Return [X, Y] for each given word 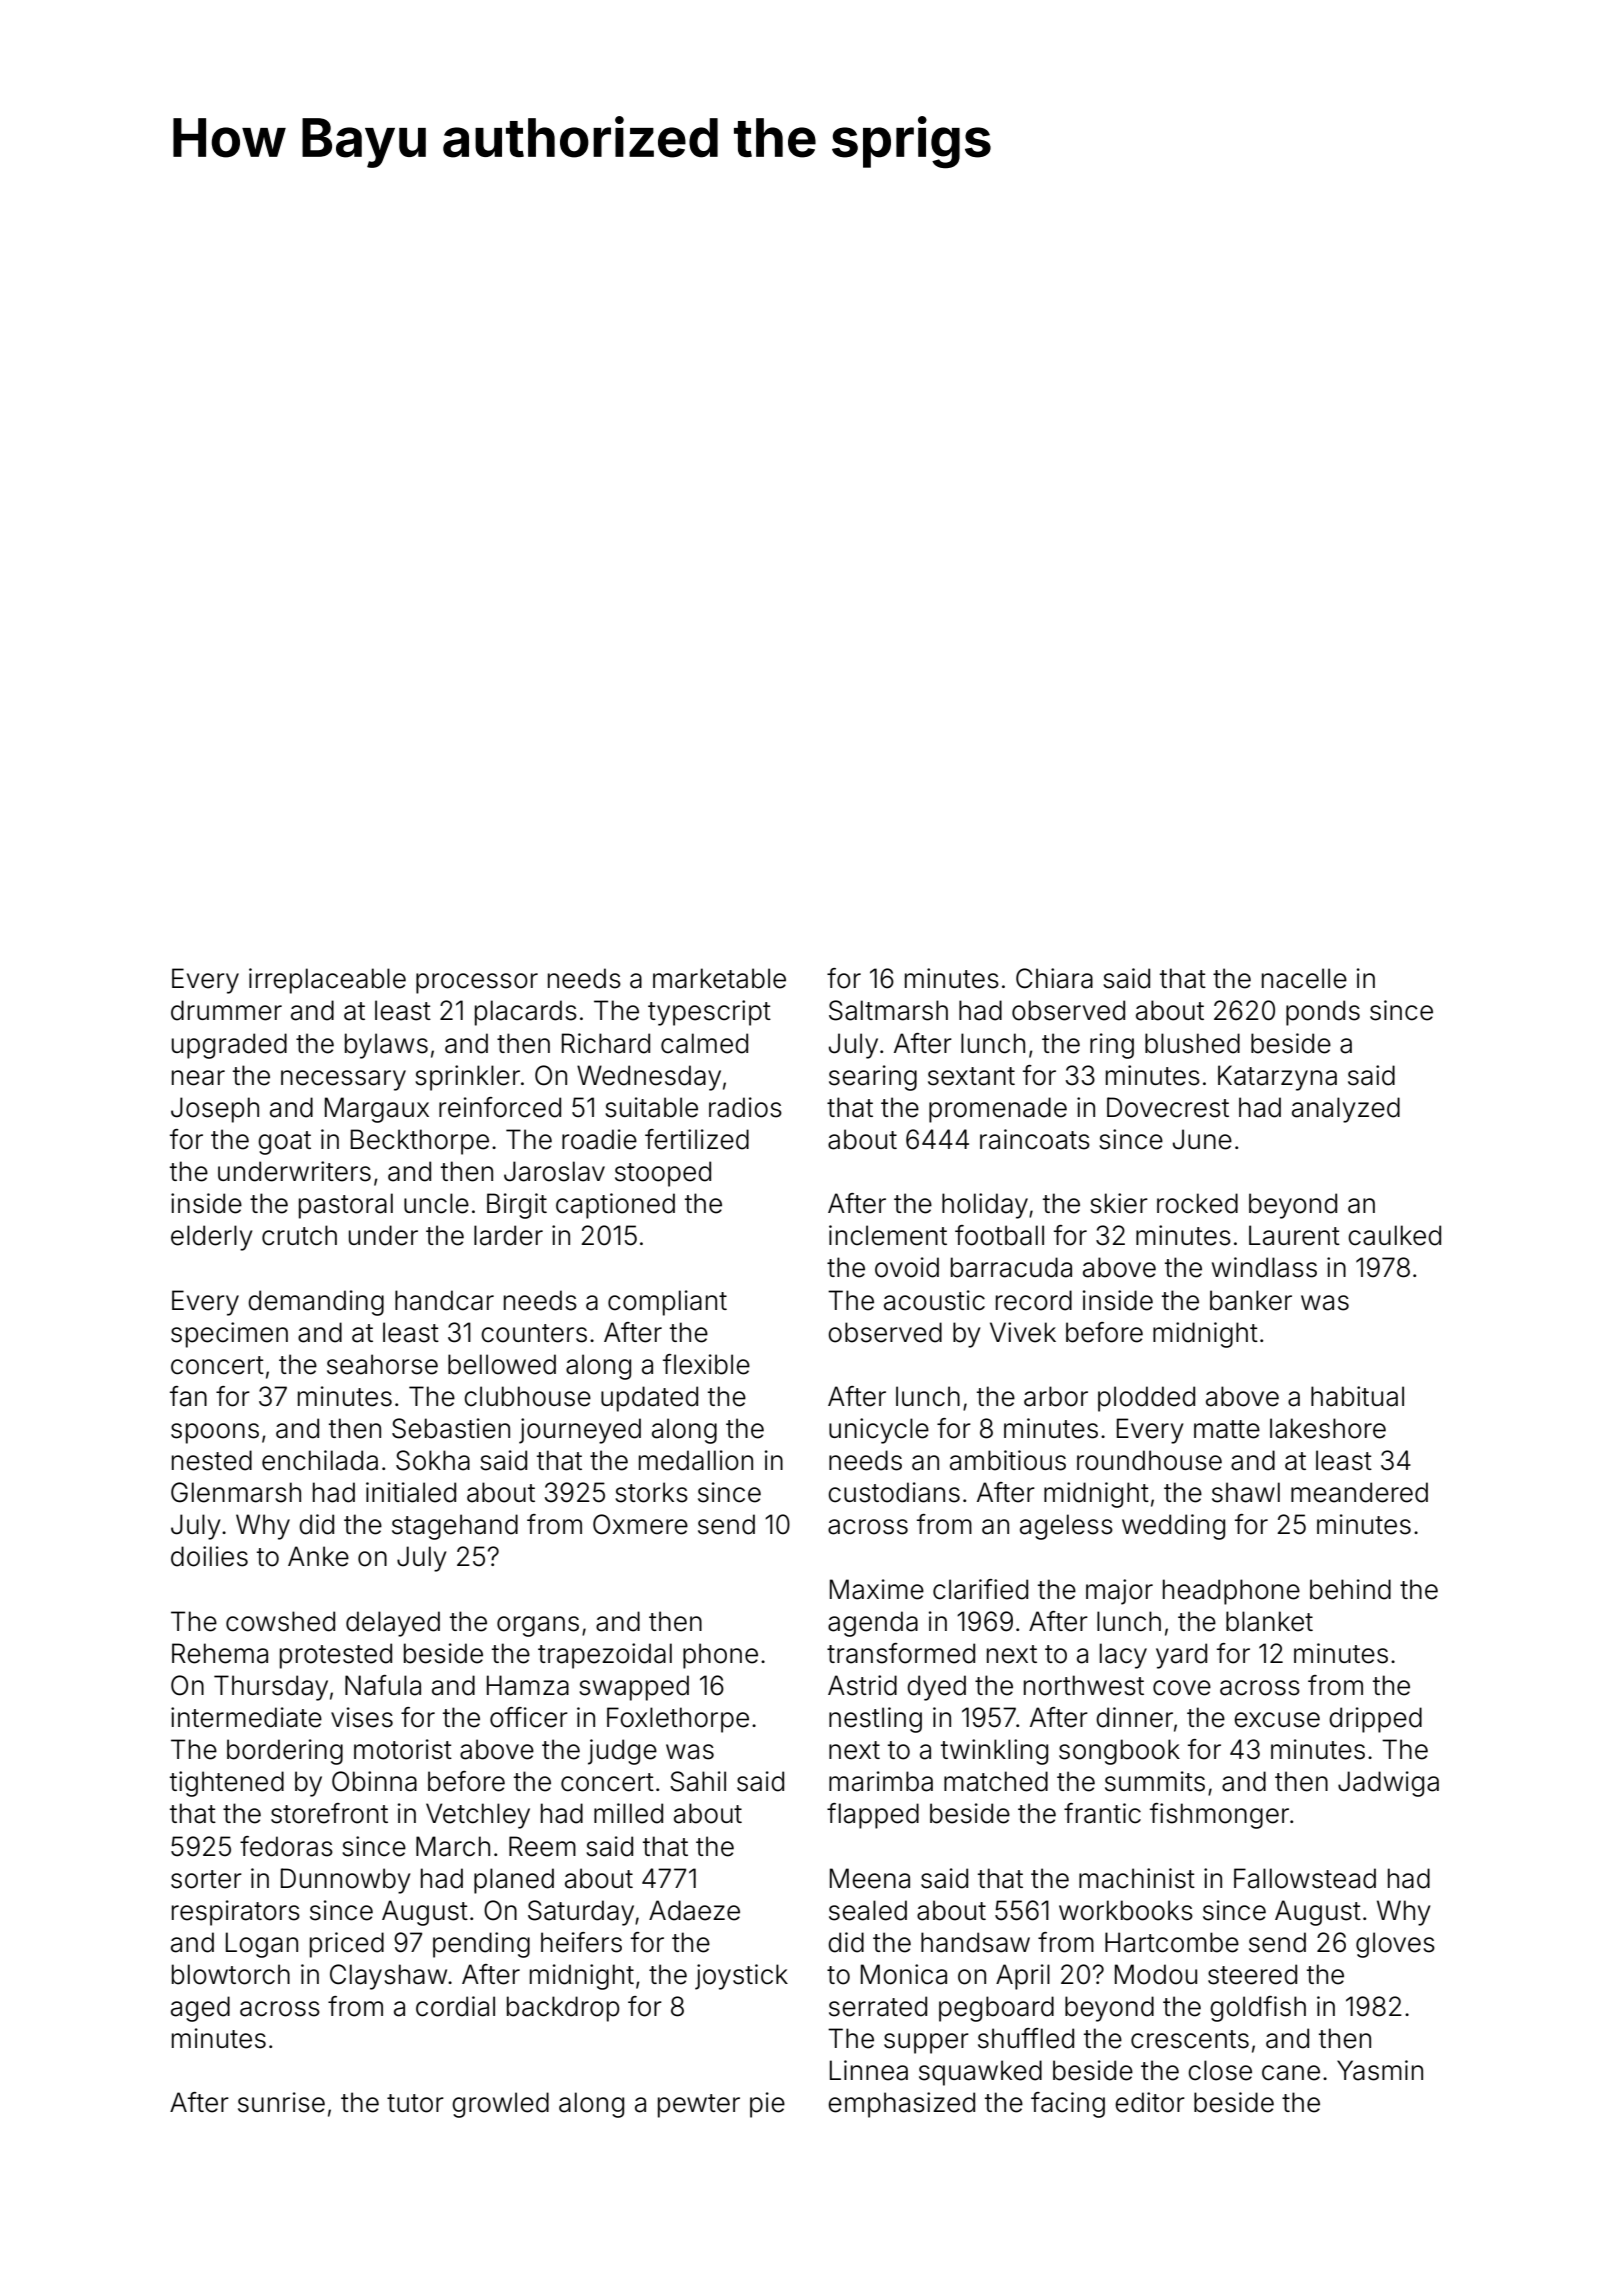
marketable [719, 978]
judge [622, 1752]
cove [1182, 1688]
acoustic [934, 1300]
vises [362, 1717]
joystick [741, 1977]
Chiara [1054, 978]
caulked [1394, 1235]
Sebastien [451, 1428]
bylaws [386, 1046]
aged [200, 2009]
